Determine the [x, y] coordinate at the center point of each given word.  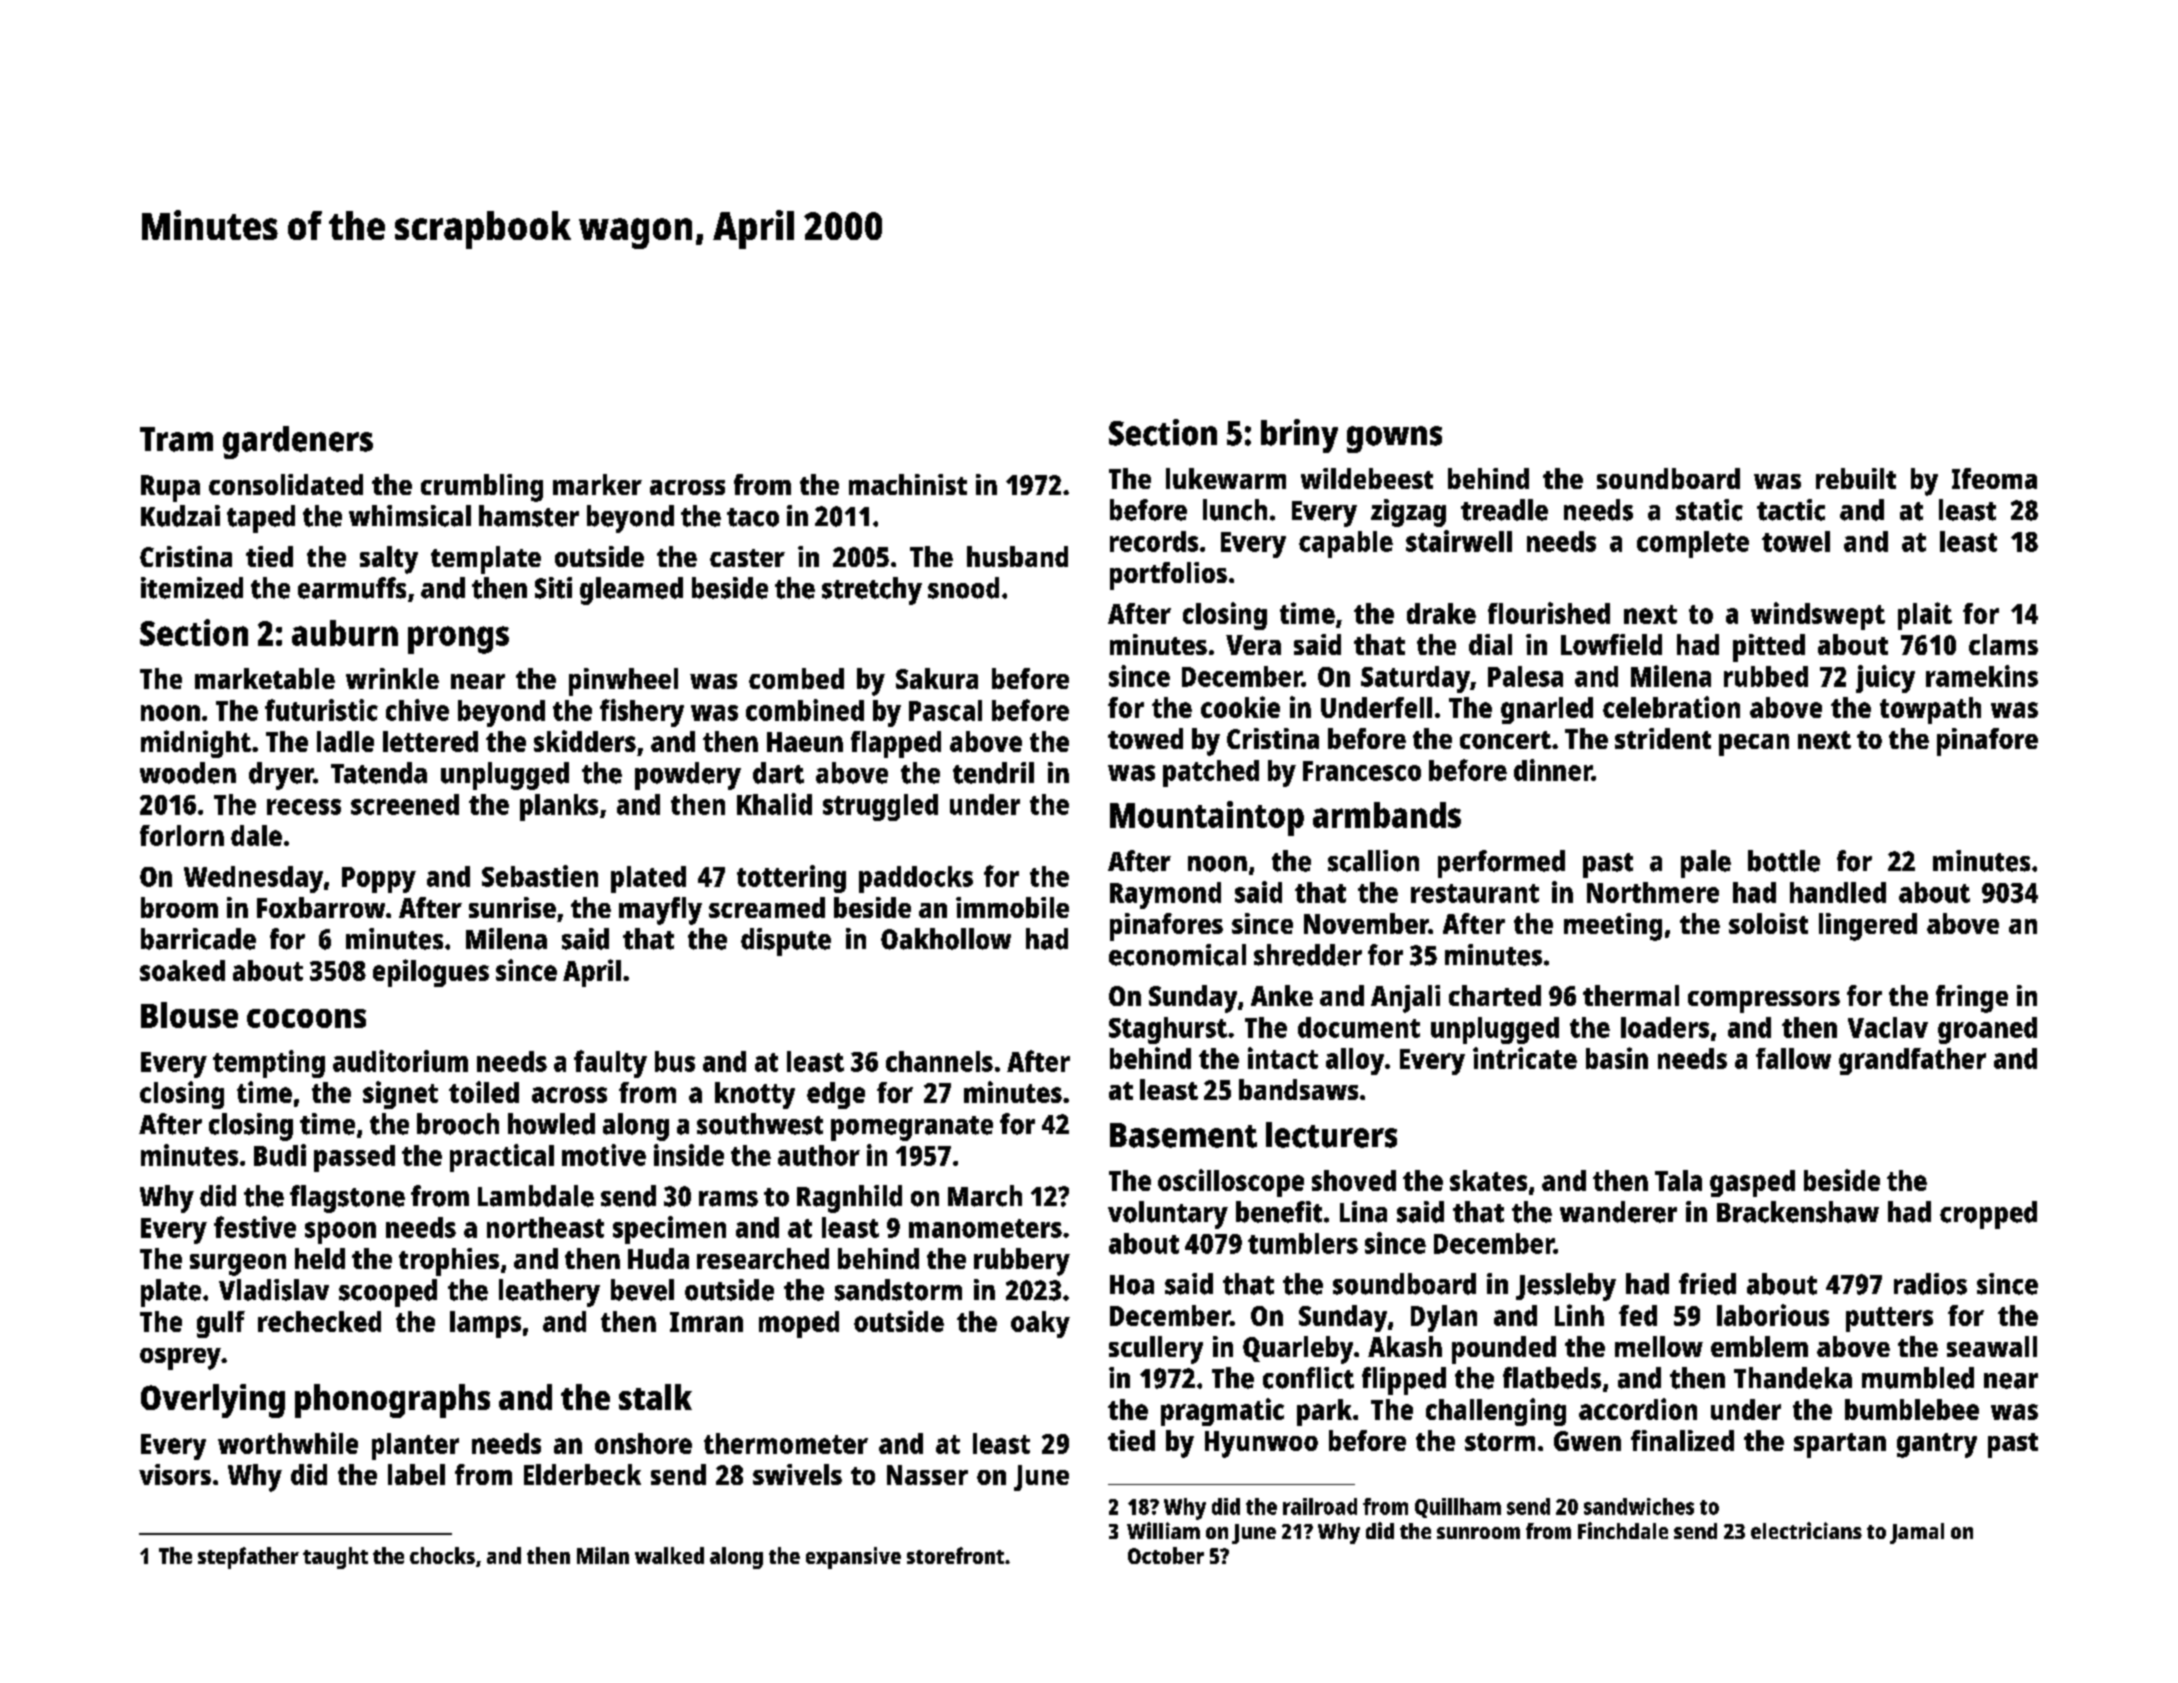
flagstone [347, 1199]
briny [1299, 436]
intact [1283, 1058]
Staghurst [1168, 1030]
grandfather [1912, 1061]
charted [1495, 995]
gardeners [298, 442]
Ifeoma [1994, 478]
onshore [643, 1443]
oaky [1040, 1324]
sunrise [512, 907]
